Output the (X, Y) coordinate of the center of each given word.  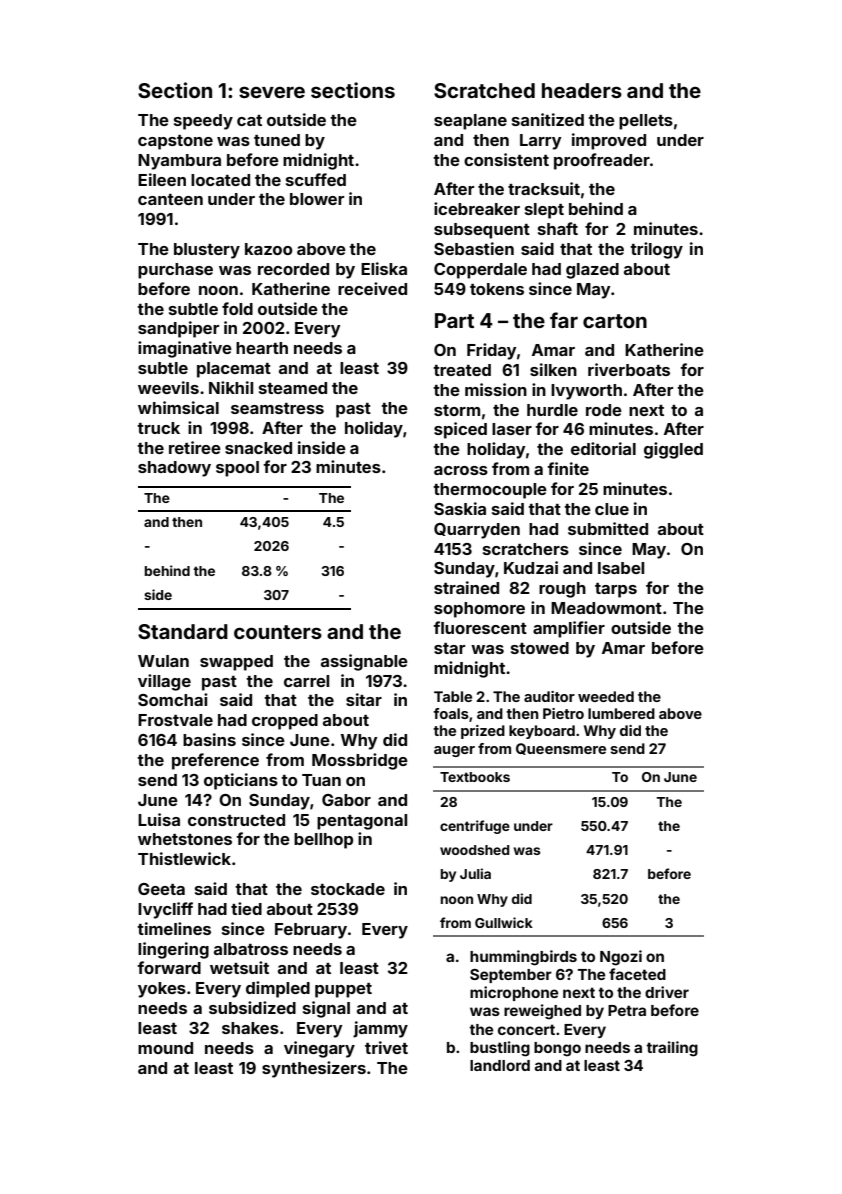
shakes (250, 1028)
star (449, 648)
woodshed (474, 850)
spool (237, 469)
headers (582, 90)
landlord (500, 1065)
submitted (608, 528)
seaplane (470, 122)
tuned (277, 140)
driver (667, 992)
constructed (236, 820)
